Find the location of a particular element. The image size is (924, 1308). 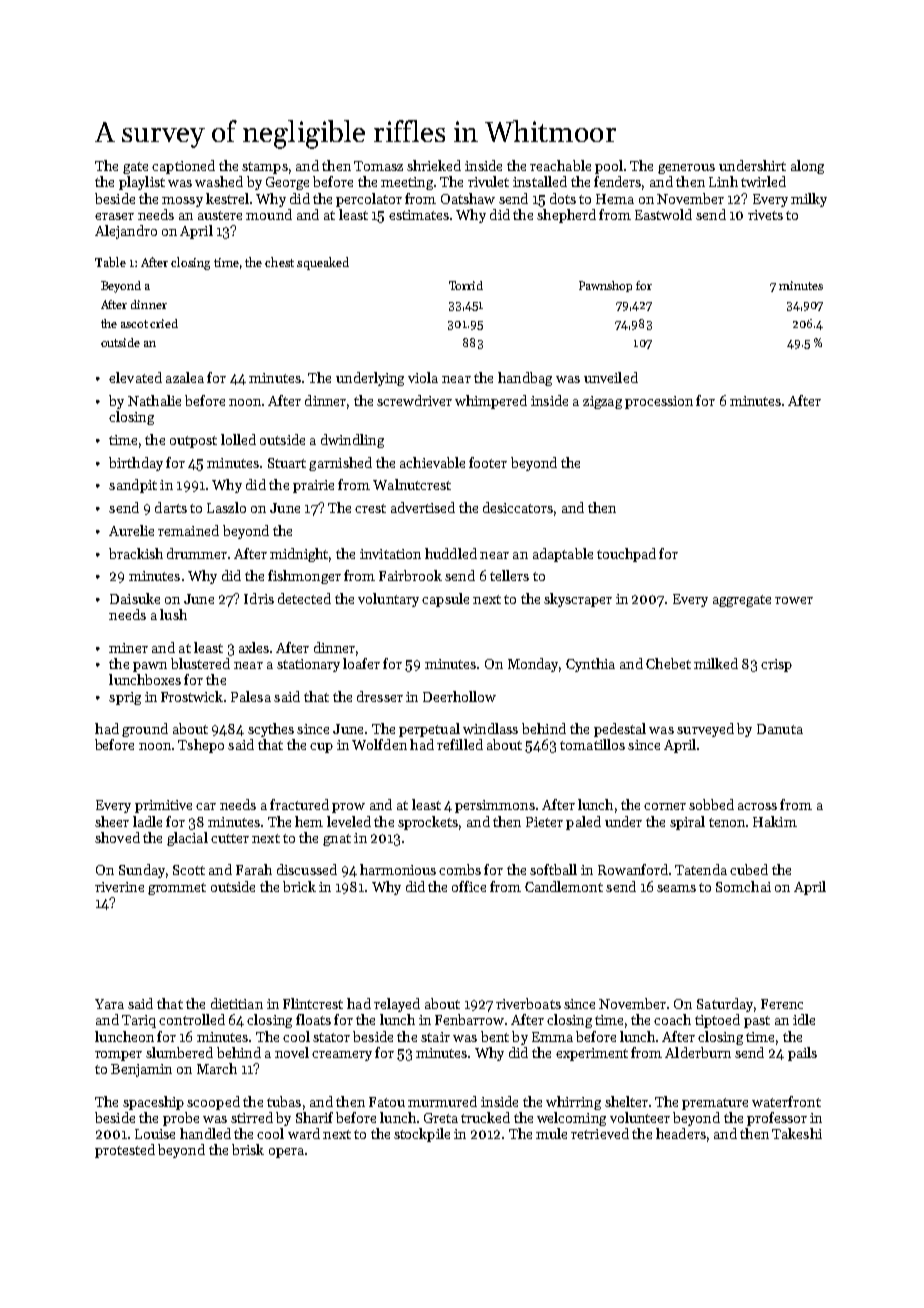

rower is located at coordinates (794, 600).
